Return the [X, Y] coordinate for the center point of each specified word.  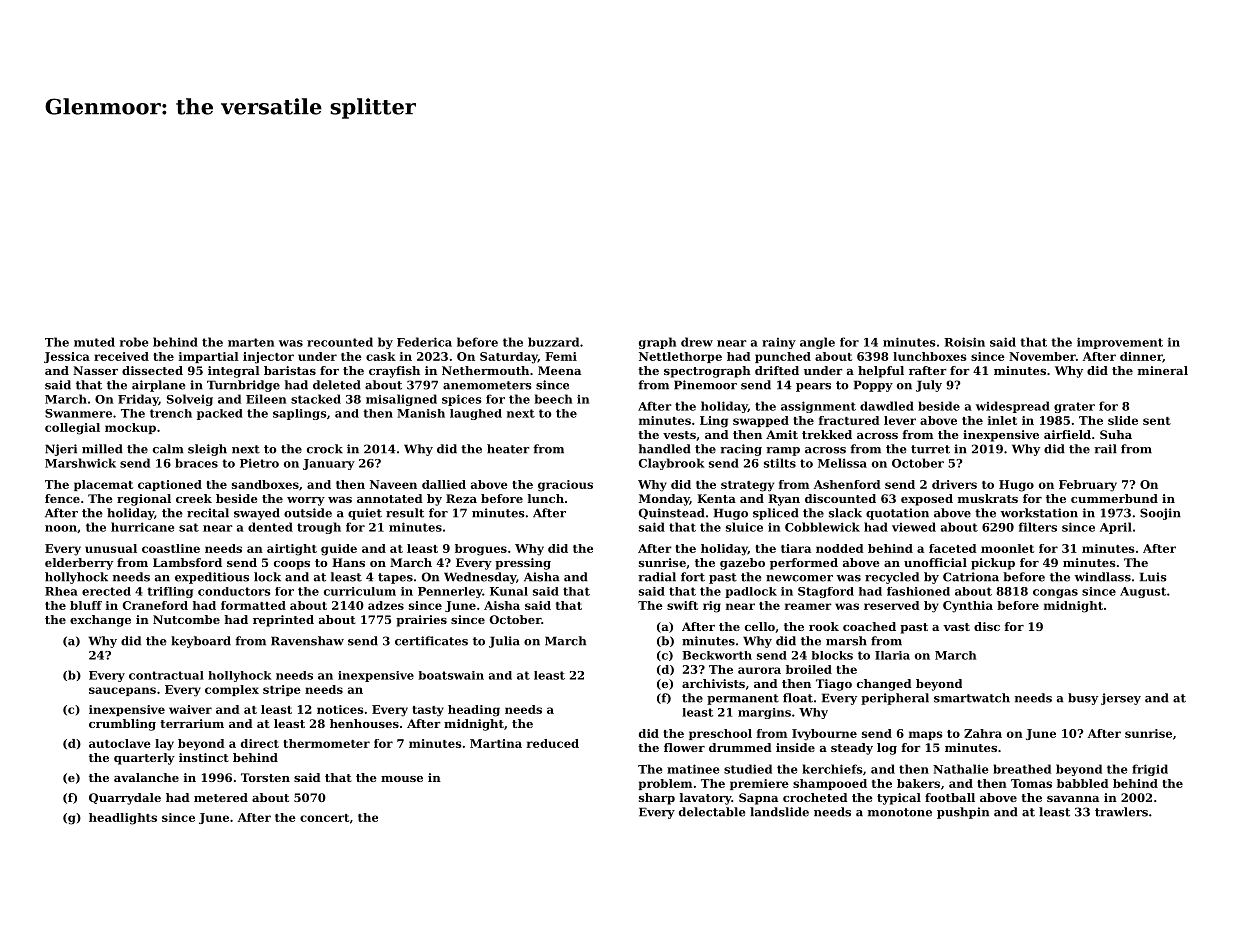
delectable [712, 812]
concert [324, 818]
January [329, 464]
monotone [900, 812]
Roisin [964, 342]
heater [508, 449]
